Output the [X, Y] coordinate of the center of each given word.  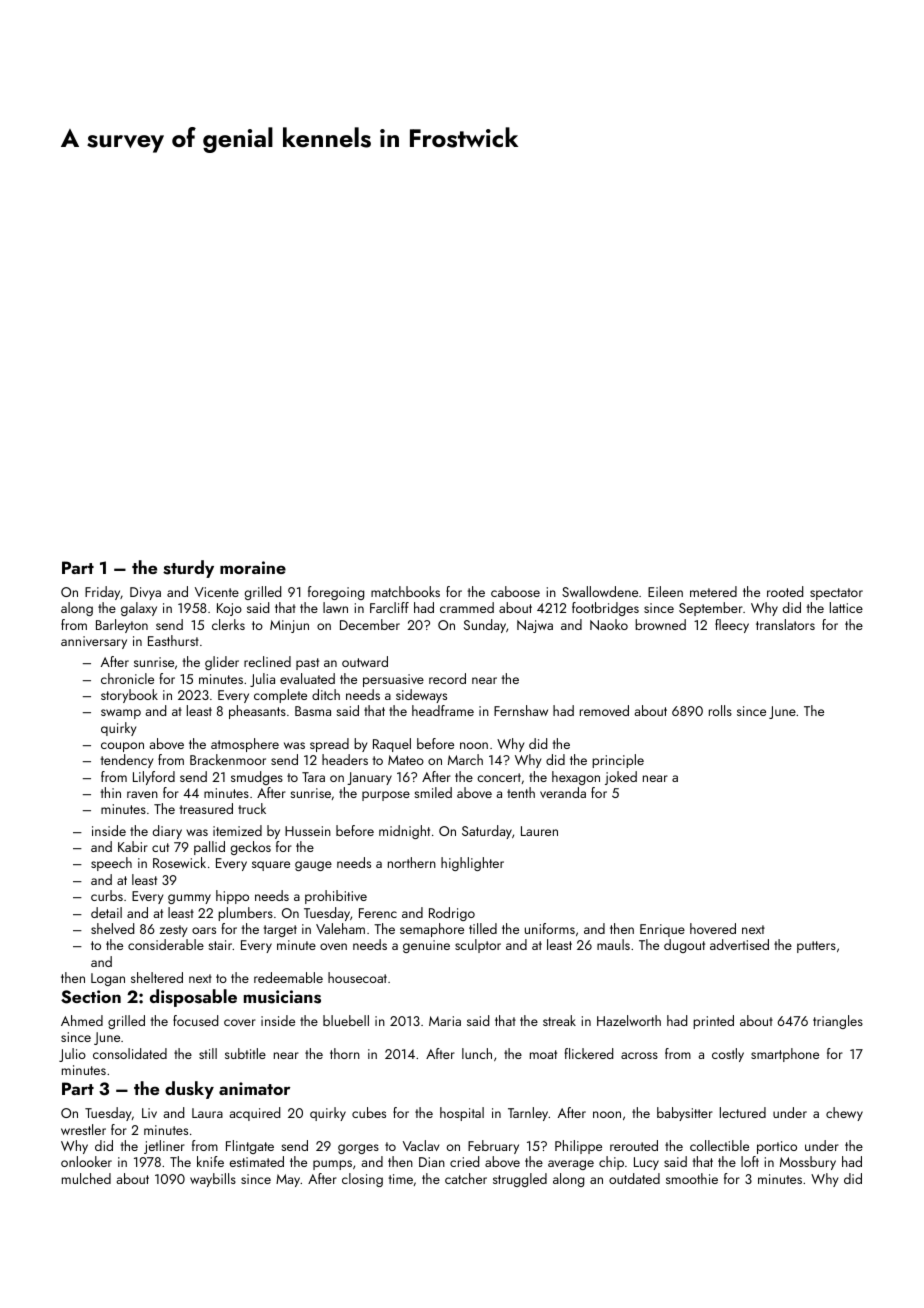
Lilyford [154, 778]
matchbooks [405, 591]
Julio [72, 1055]
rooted [785, 591]
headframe [443, 710]
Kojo [229, 609]
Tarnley [528, 1114]
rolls [720, 710]
